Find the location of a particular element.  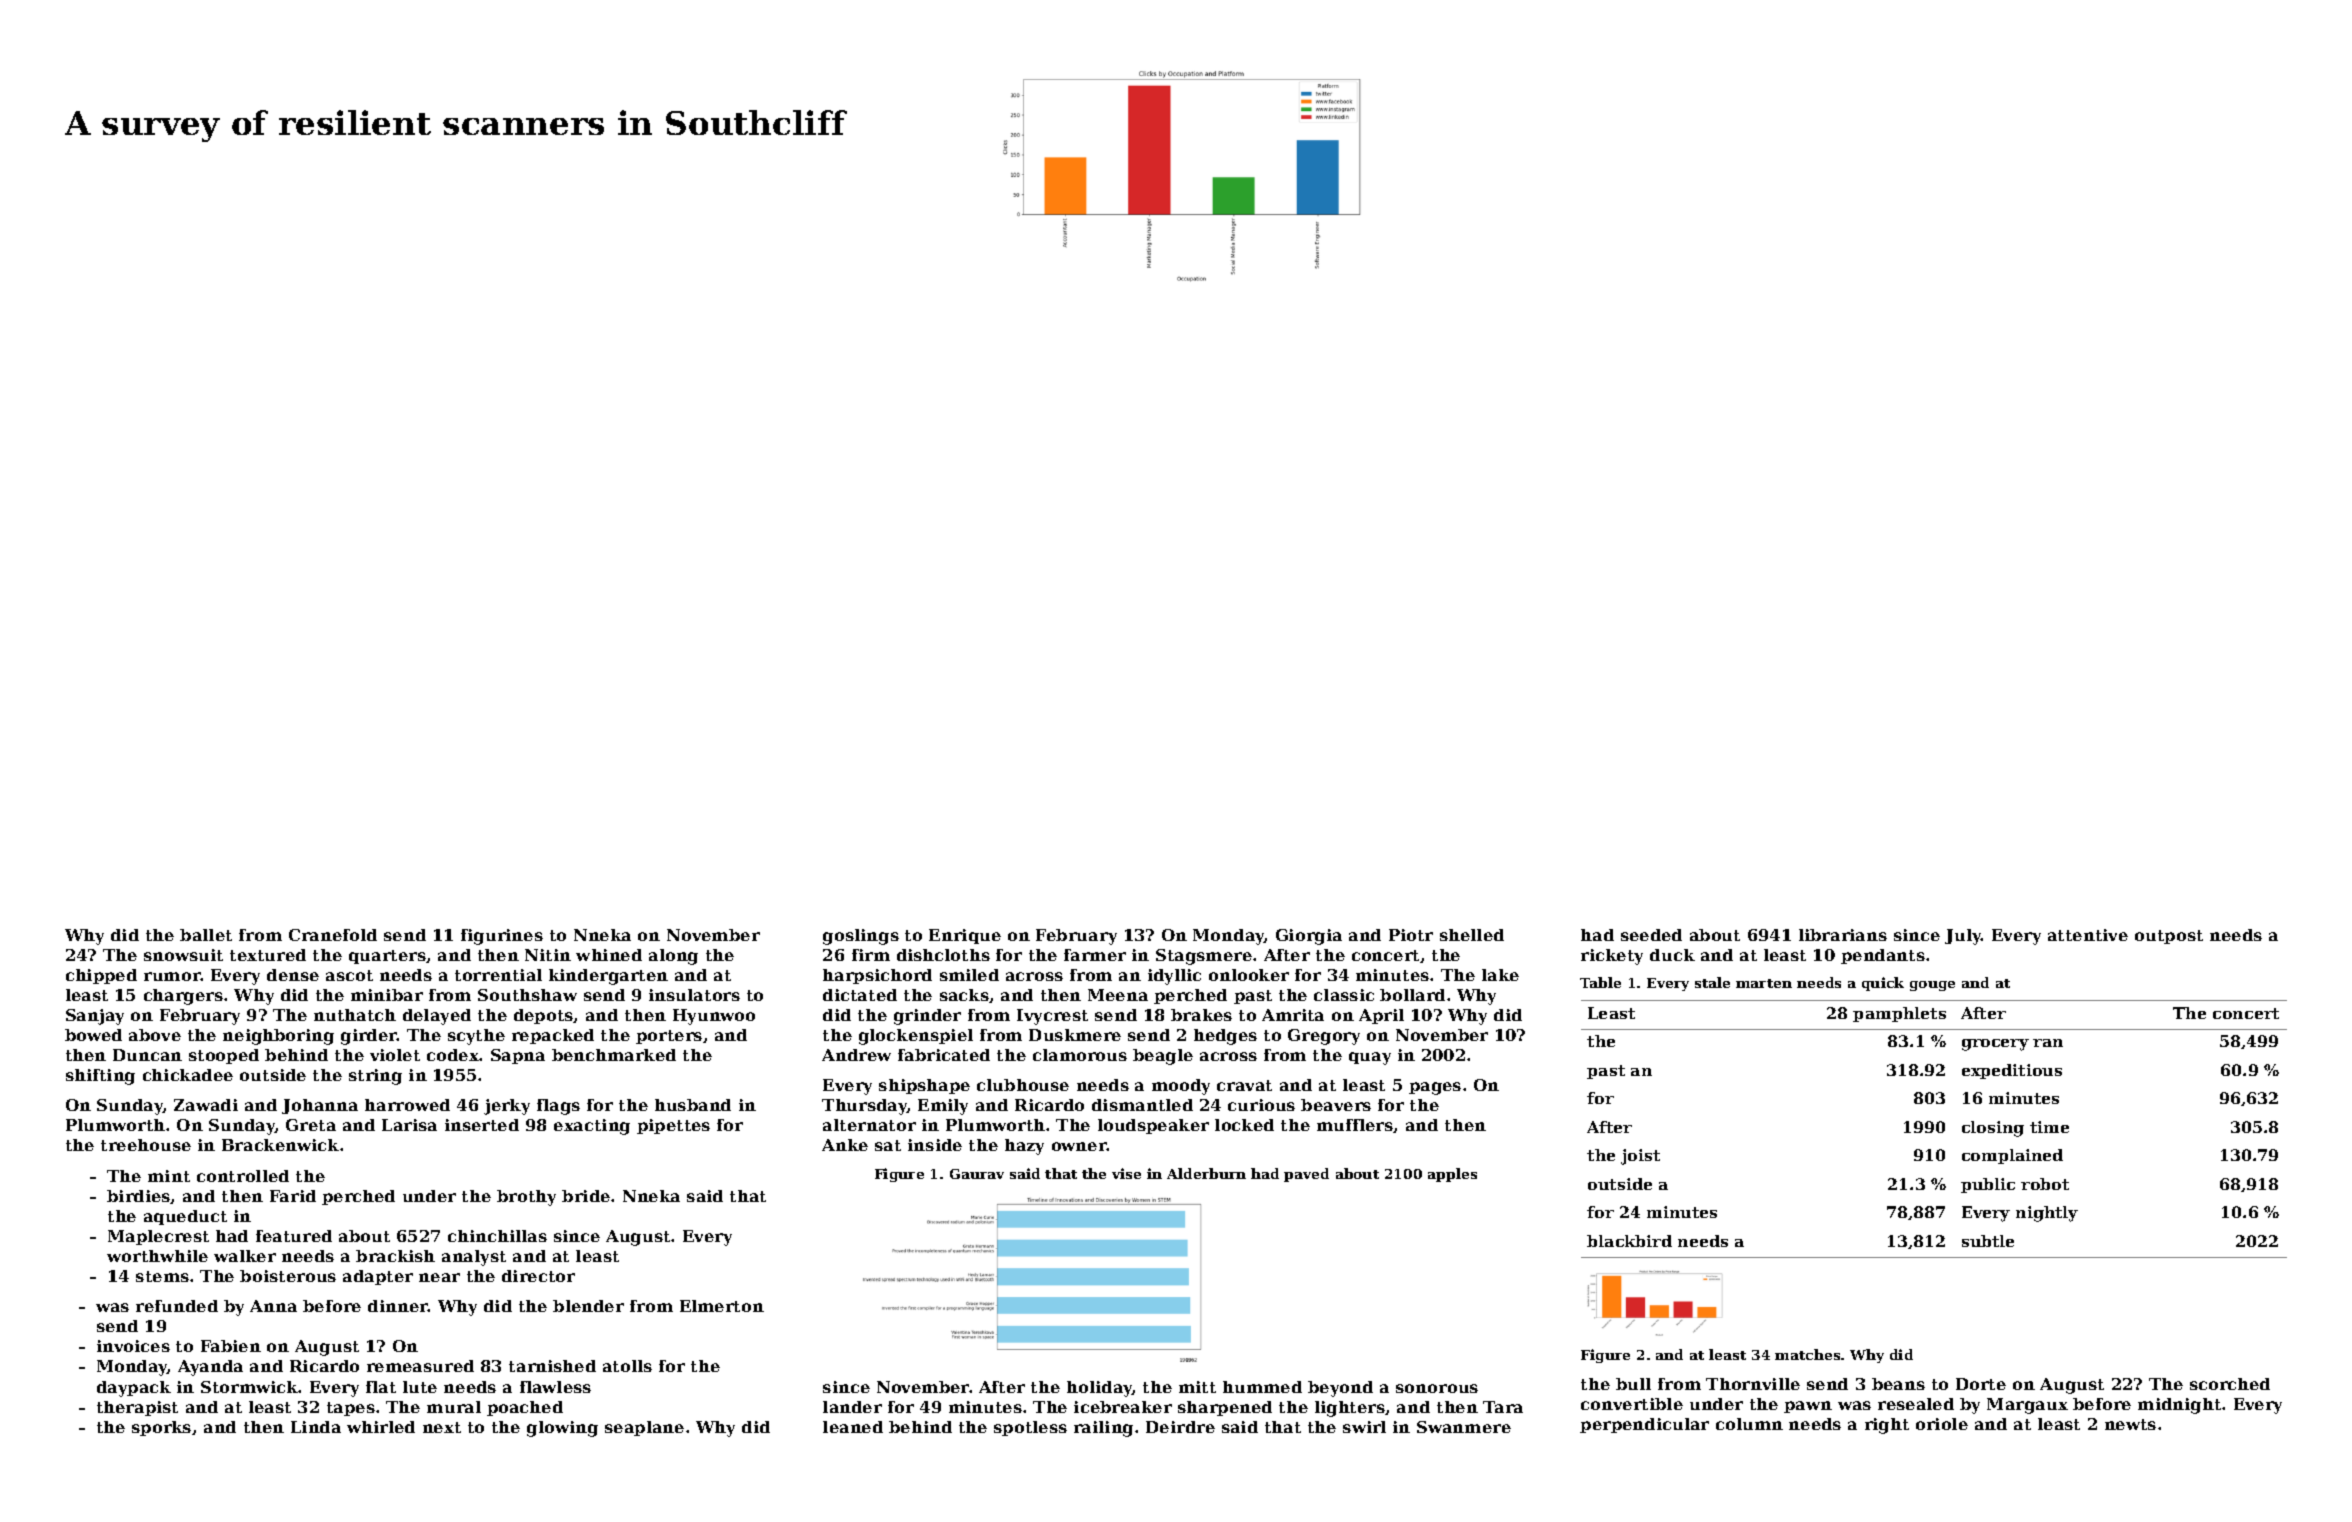

Swanmere is located at coordinates (1464, 1427).
